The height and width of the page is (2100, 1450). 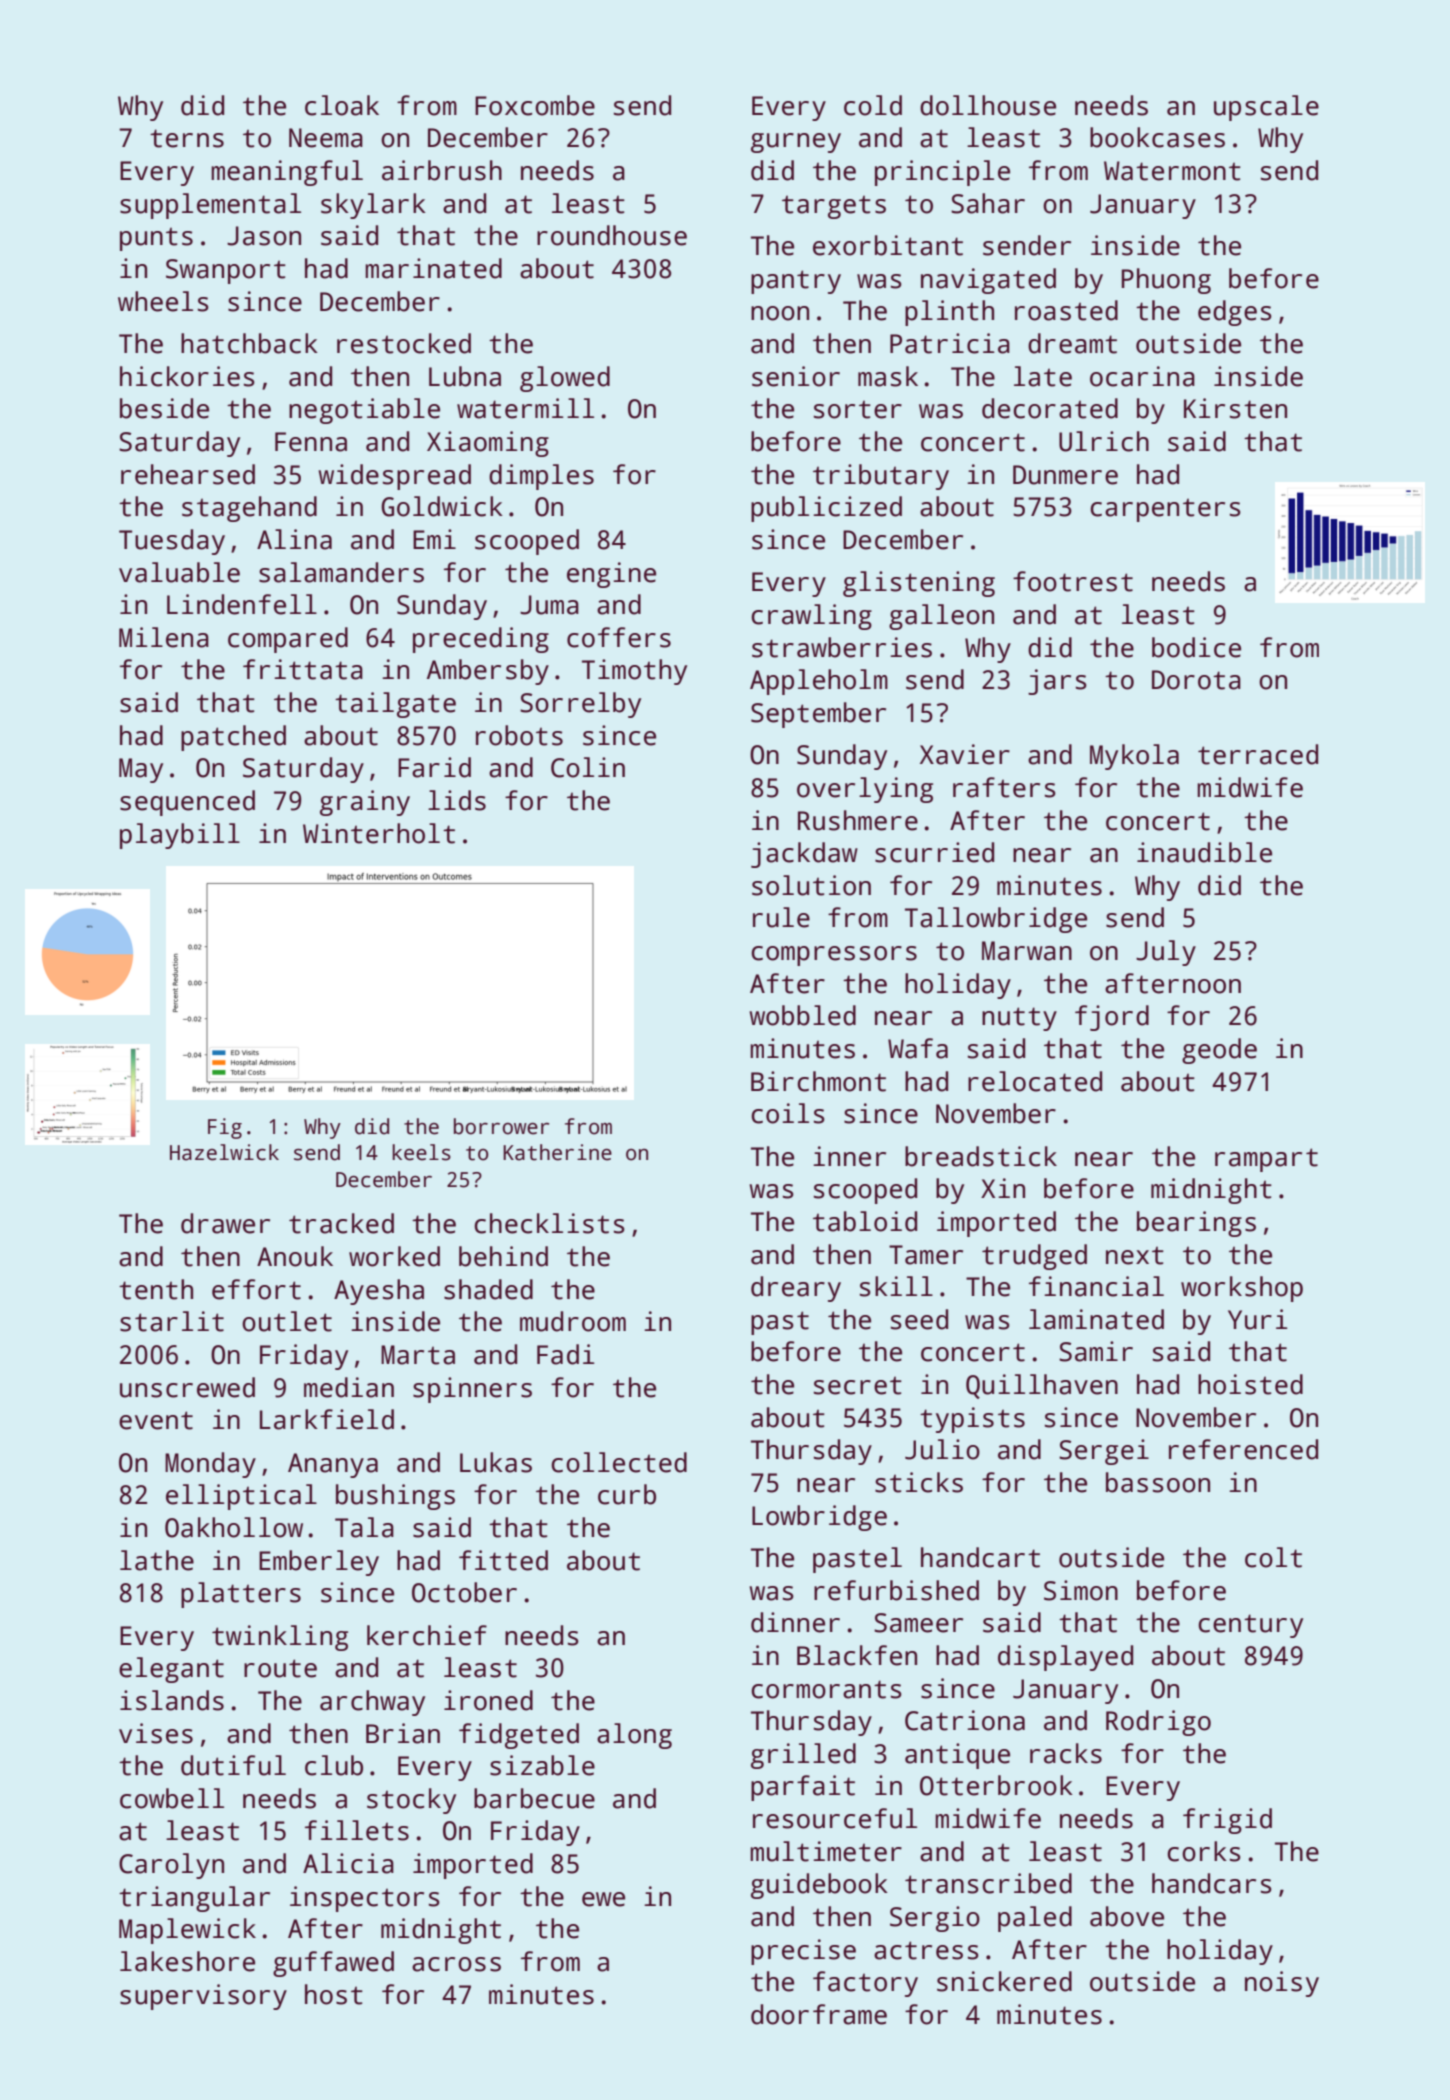 I want to click on nutty, so click(x=1019, y=1019).
